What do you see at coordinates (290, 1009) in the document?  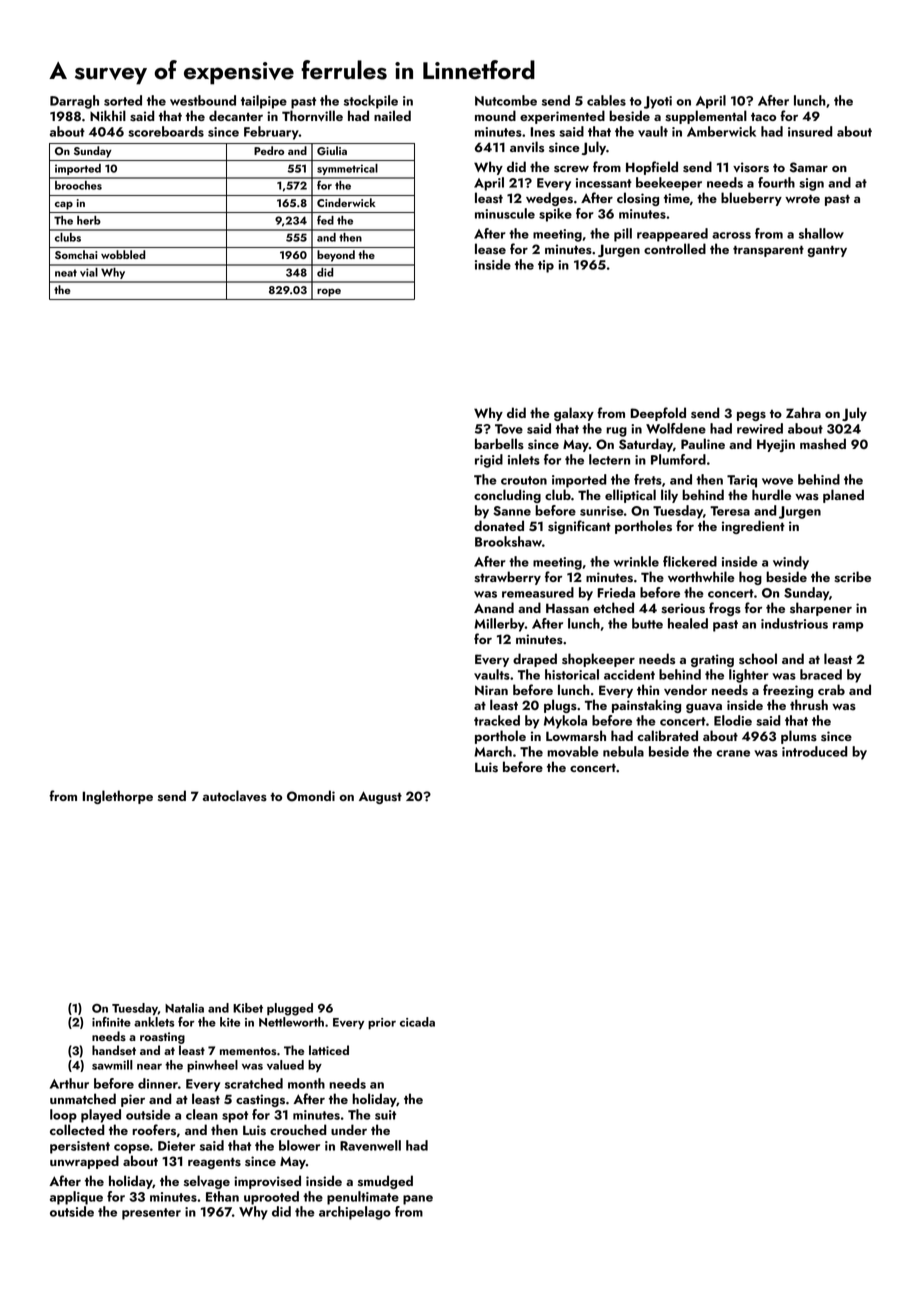 I see `plugged` at bounding box center [290, 1009].
